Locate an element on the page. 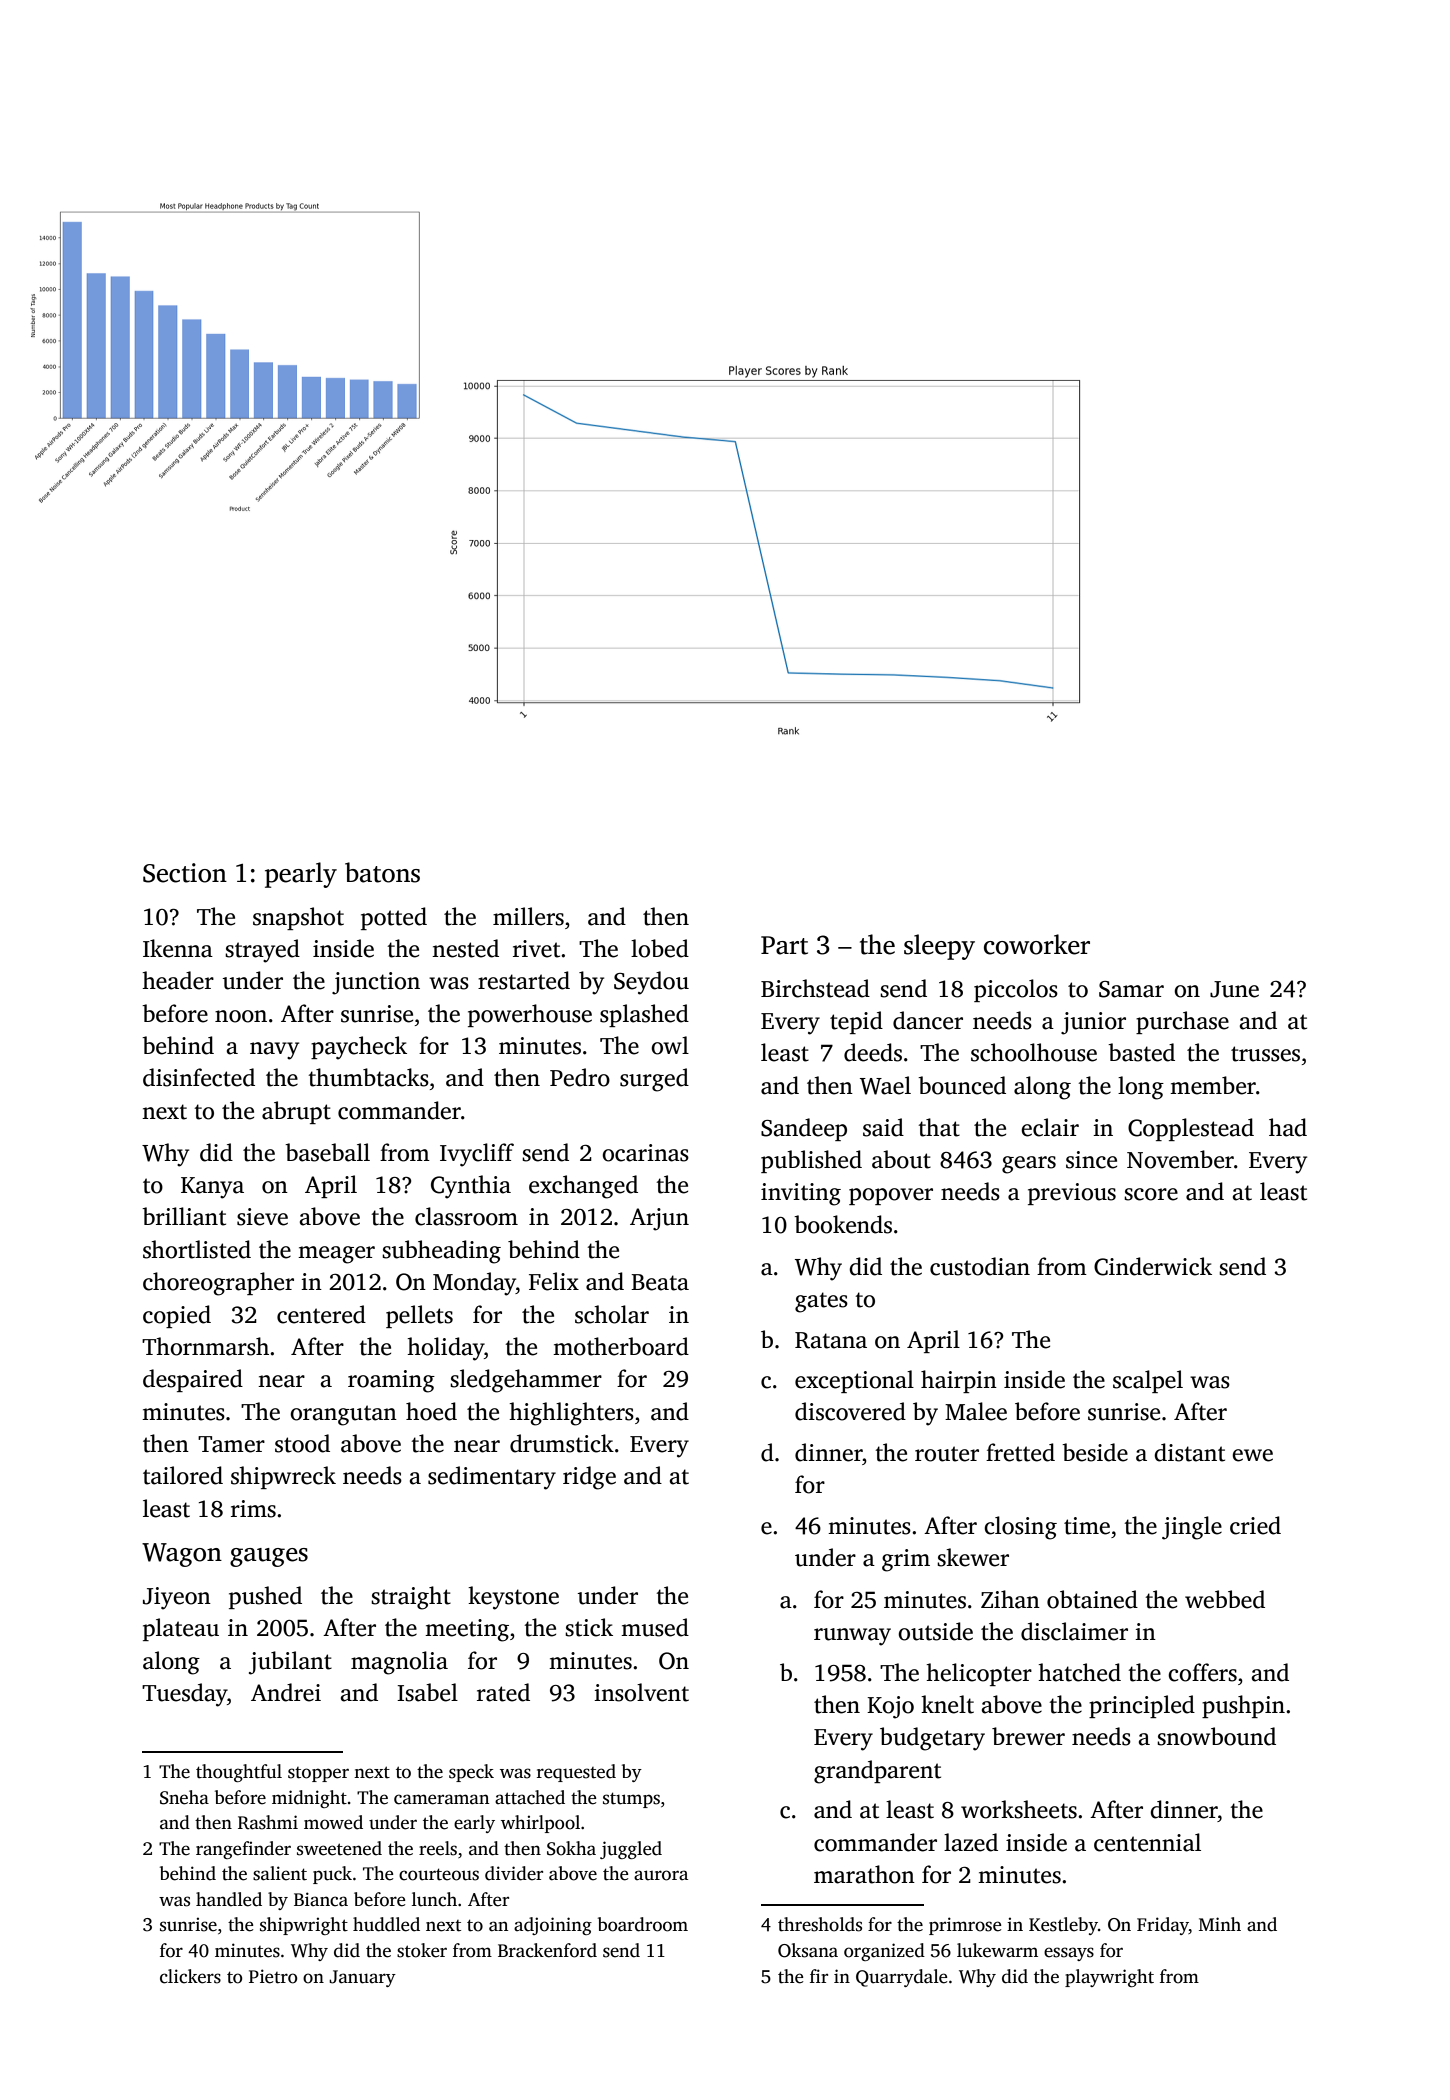  ridge is located at coordinates (589, 1478).
